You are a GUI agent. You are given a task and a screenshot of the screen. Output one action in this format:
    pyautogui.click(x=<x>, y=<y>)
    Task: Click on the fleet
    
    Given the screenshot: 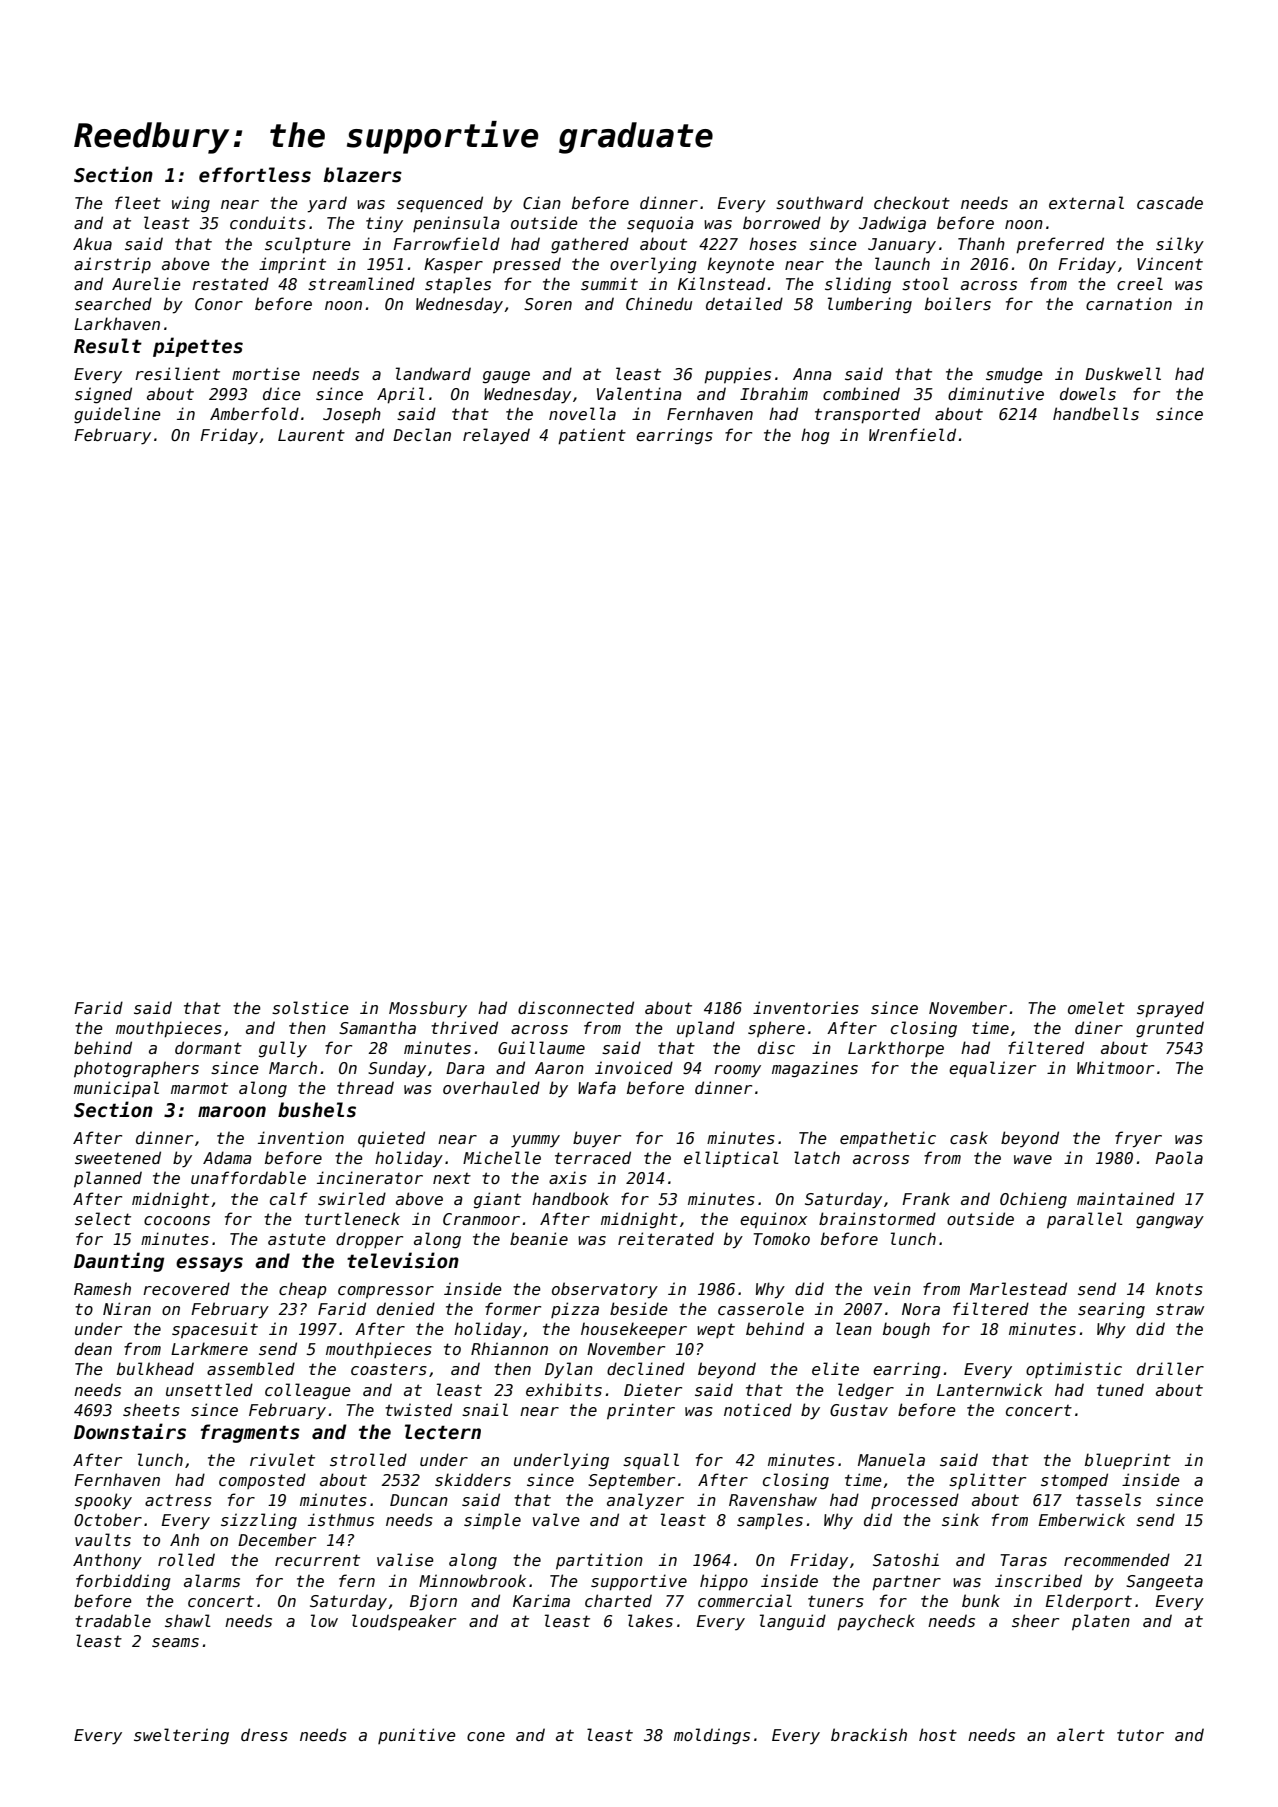 What is the action you would take?
    pyautogui.click(x=138, y=203)
